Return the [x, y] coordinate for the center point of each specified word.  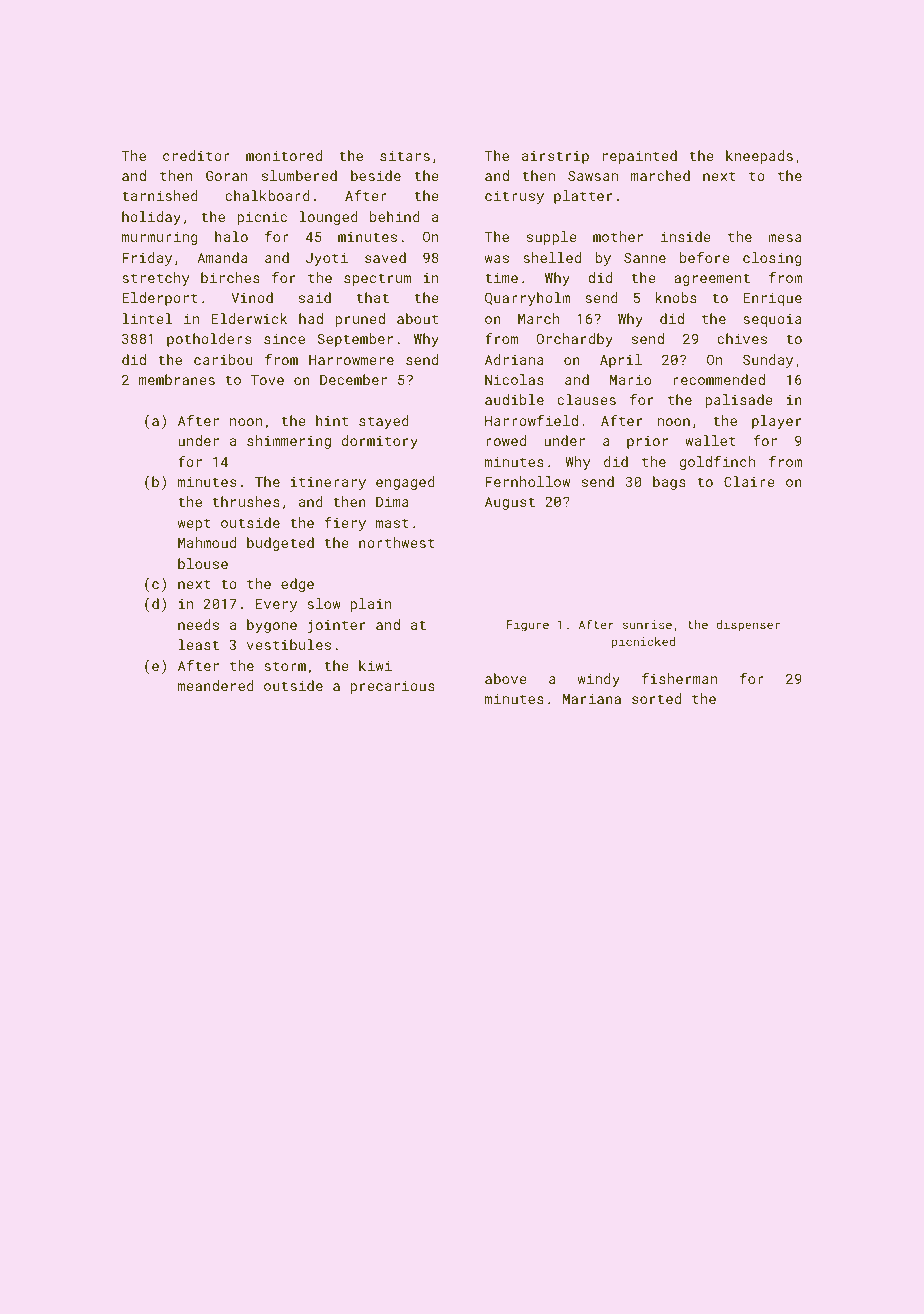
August [510, 503]
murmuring [160, 238]
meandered [216, 685]
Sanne [645, 257]
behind [395, 216]
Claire [749, 481]
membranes [177, 379]
